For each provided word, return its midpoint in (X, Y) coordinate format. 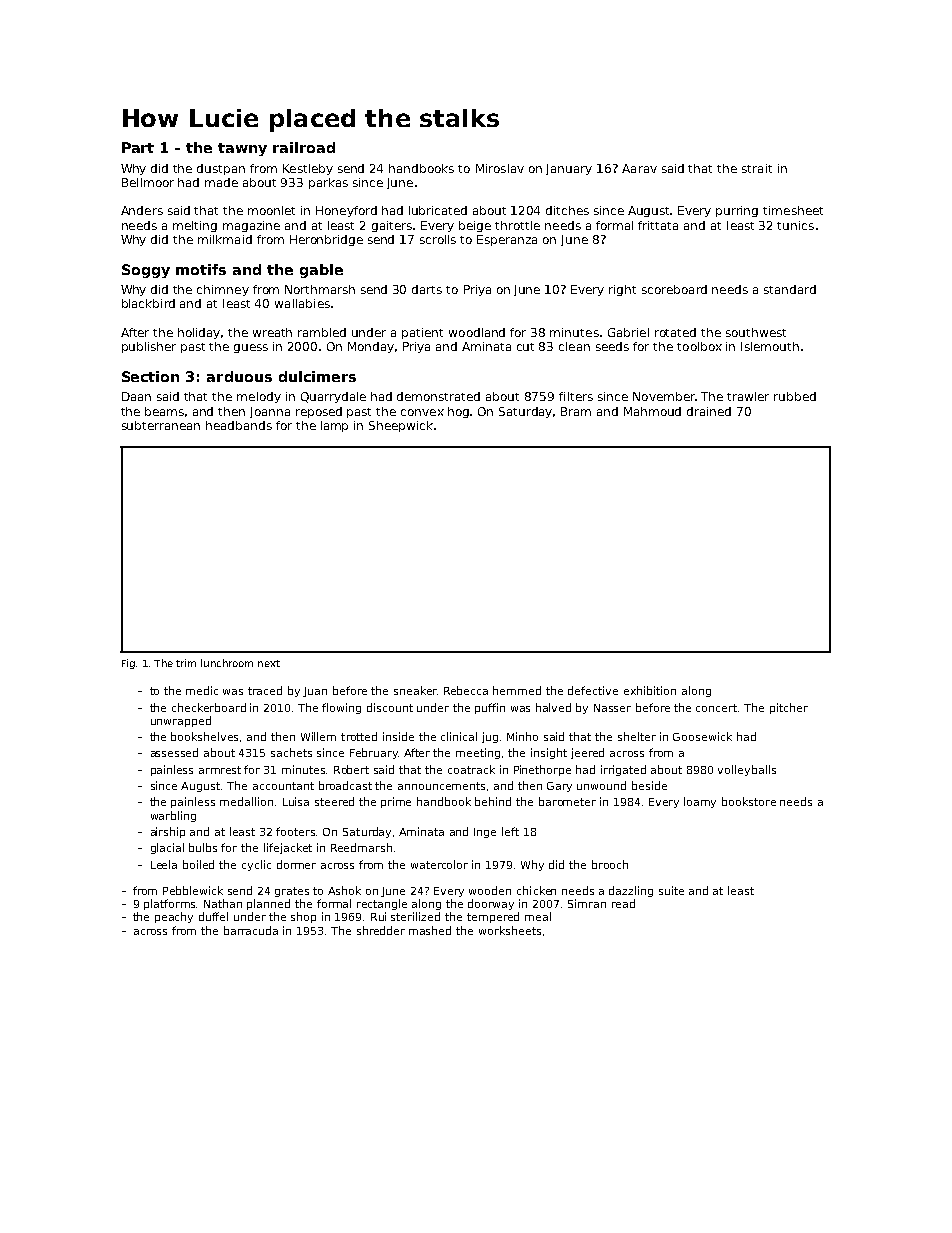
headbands (239, 425)
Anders (142, 210)
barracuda (251, 930)
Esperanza (507, 240)
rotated (675, 332)
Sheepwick (401, 426)
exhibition (650, 690)
